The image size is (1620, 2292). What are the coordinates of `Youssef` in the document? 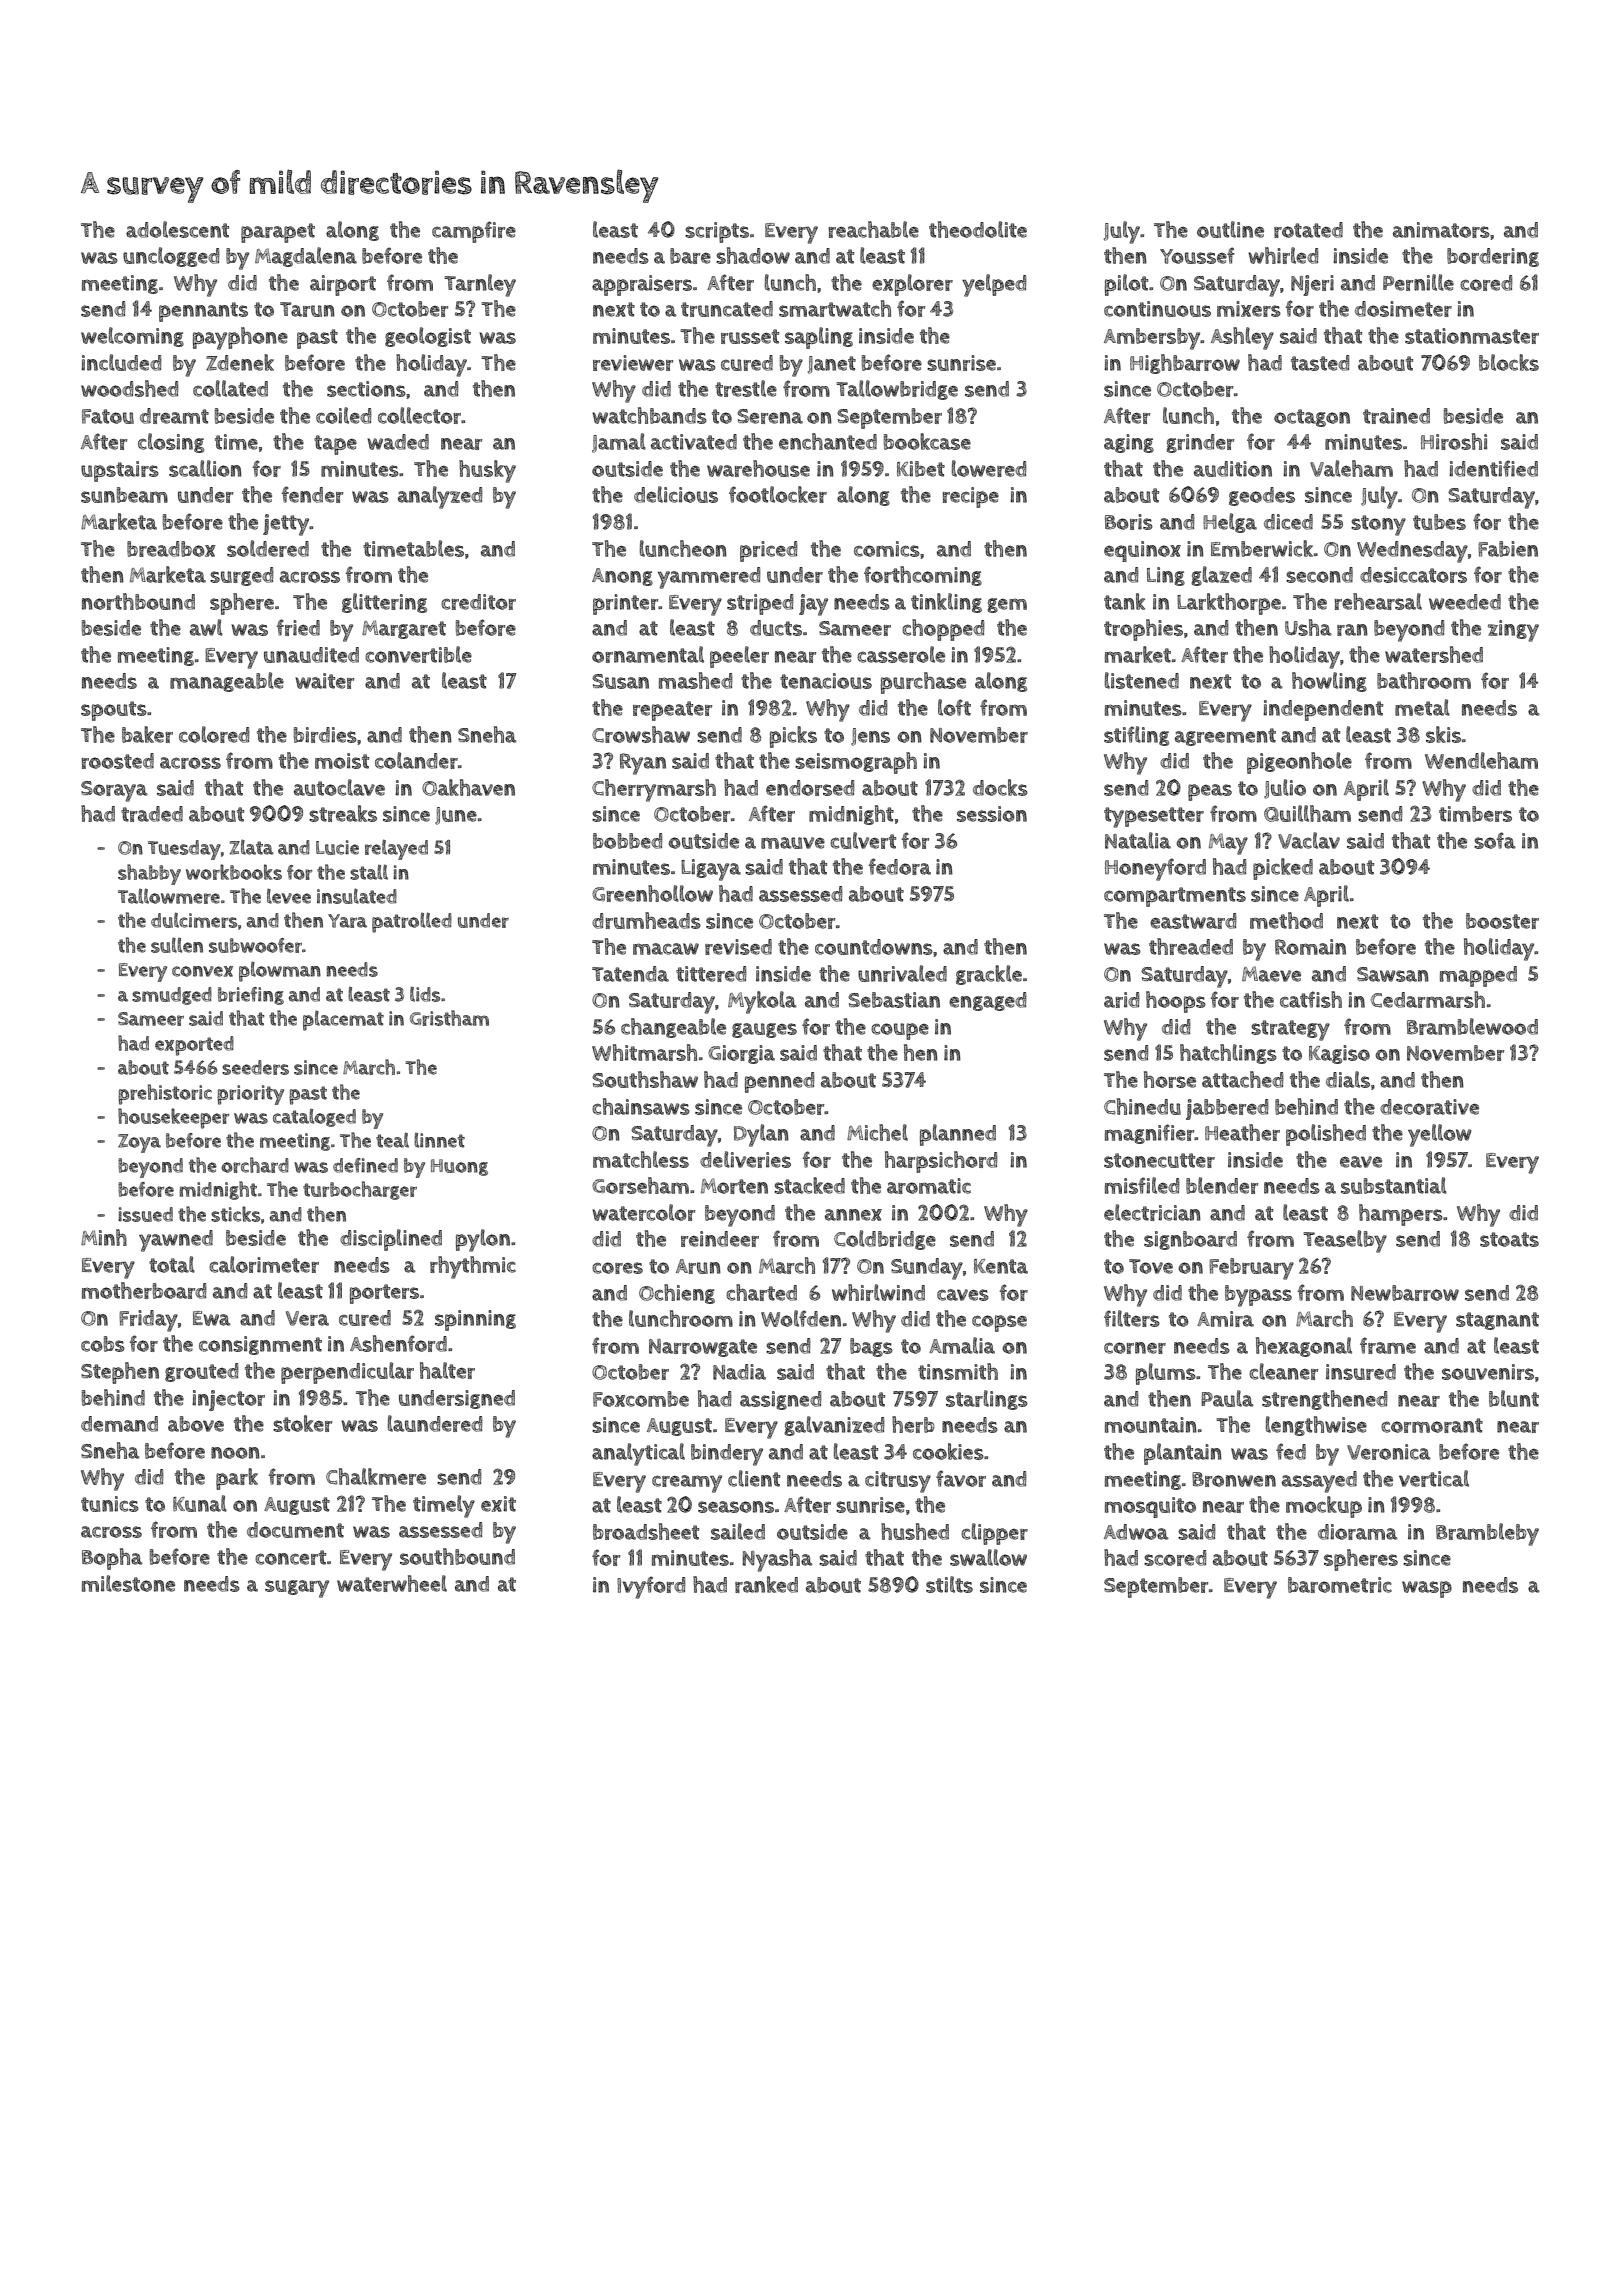 It's located at (1197, 255).
